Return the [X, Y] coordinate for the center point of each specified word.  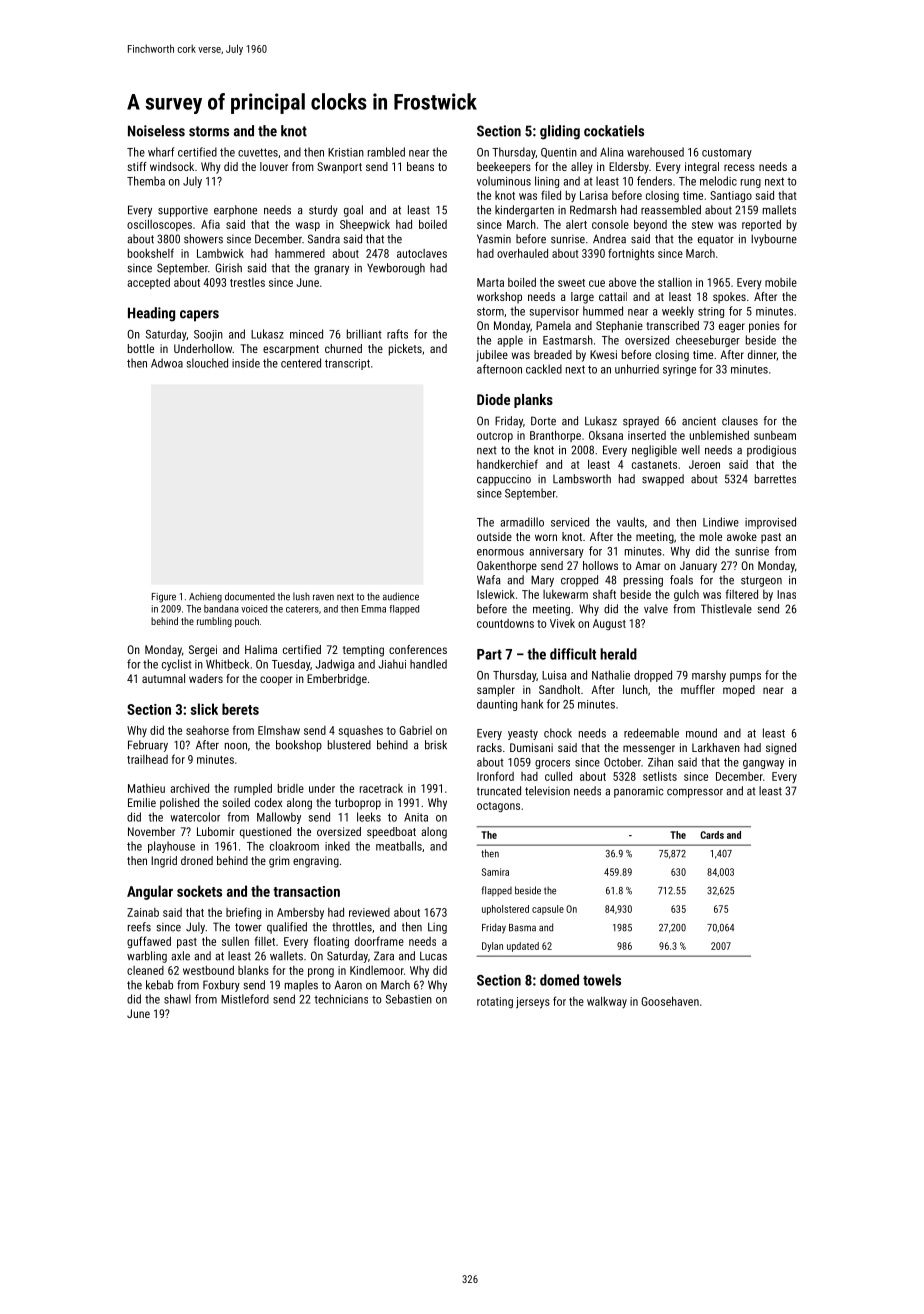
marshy [709, 676]
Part [489, 654]
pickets [405, 350]
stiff [137, 166]
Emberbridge [337, 680]
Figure [164, 598]
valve [656, 609]
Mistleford [245, 999]
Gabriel [415, 730]
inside [246, 363]
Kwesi [603, 354]
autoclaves [422, 253]
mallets [779, 210]
